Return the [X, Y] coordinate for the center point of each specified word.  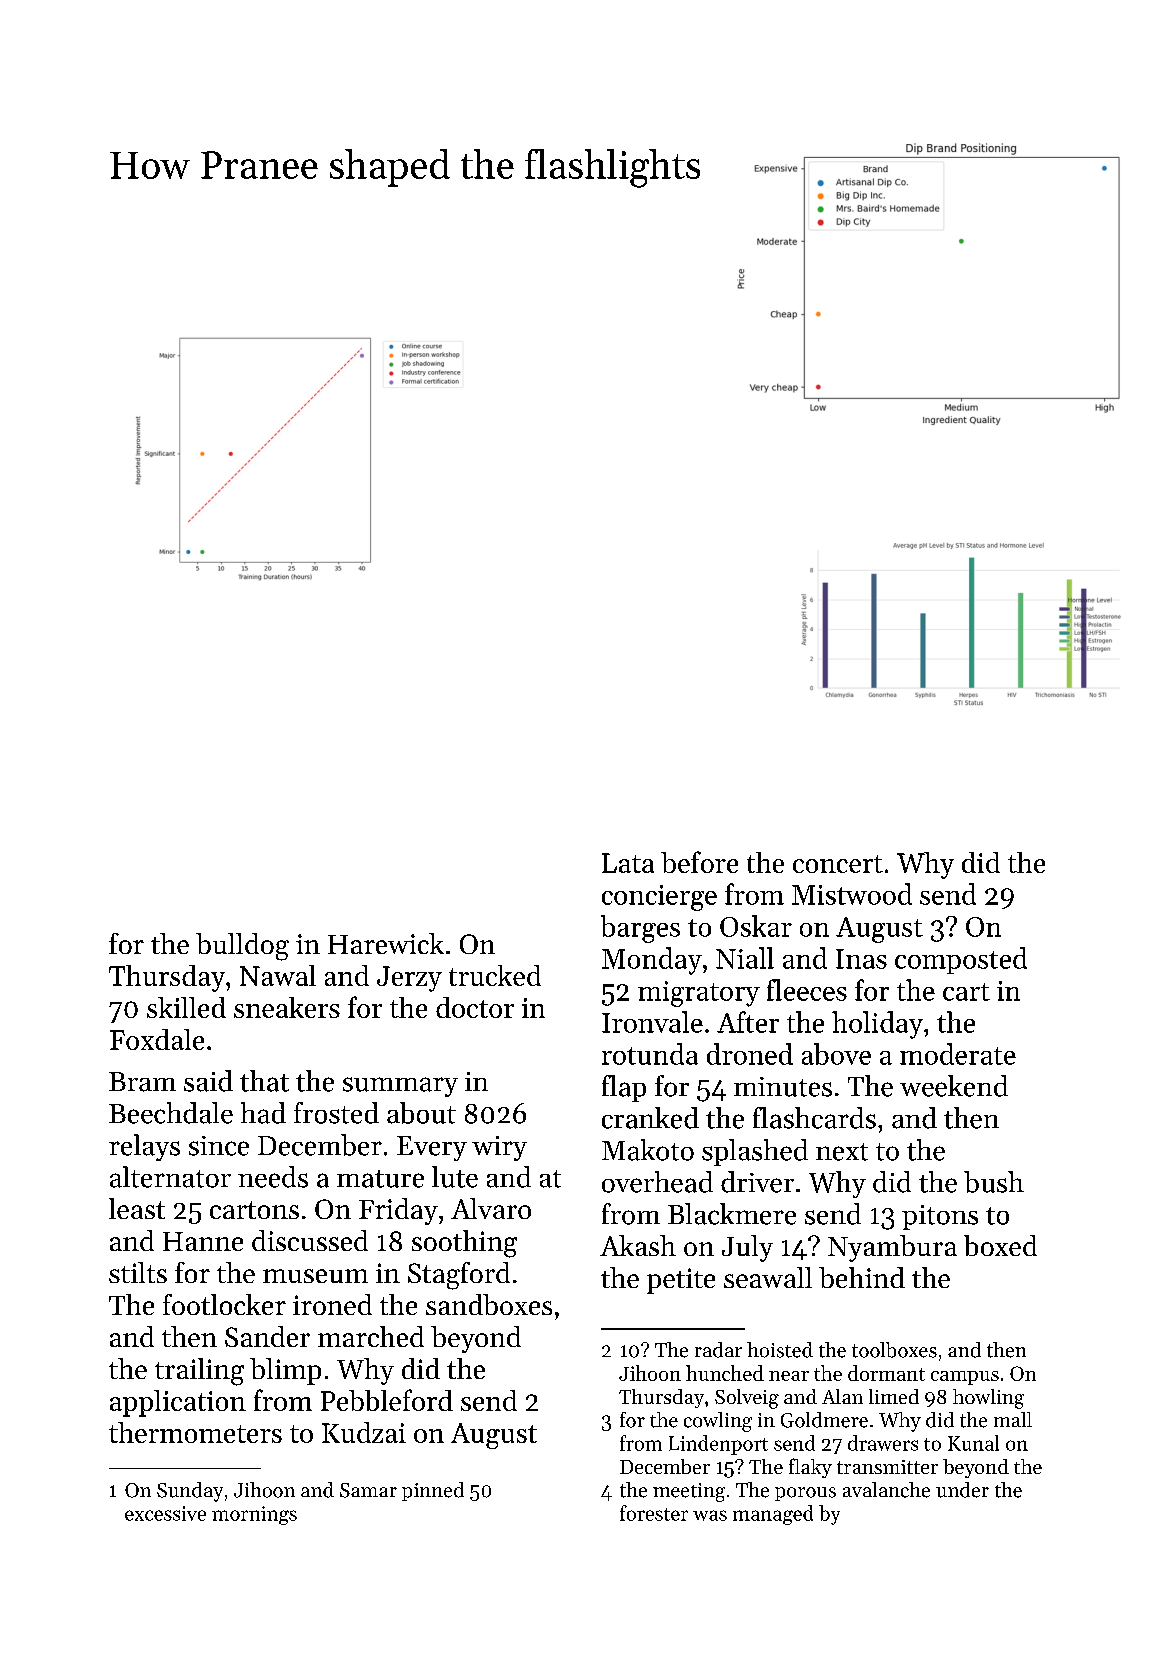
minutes [783, 1087]
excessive [165, 1513]
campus [965, 1378]
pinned [433, 1491]
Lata [628, 863]
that [264, 1081]
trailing [199, 1372]
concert [838, 864]
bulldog [242, 947]
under [962, 1490]
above [836, 1054]
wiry [499, 1148]
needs [273, 1177]
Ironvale [652, 1022]
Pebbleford [387, 1400]
